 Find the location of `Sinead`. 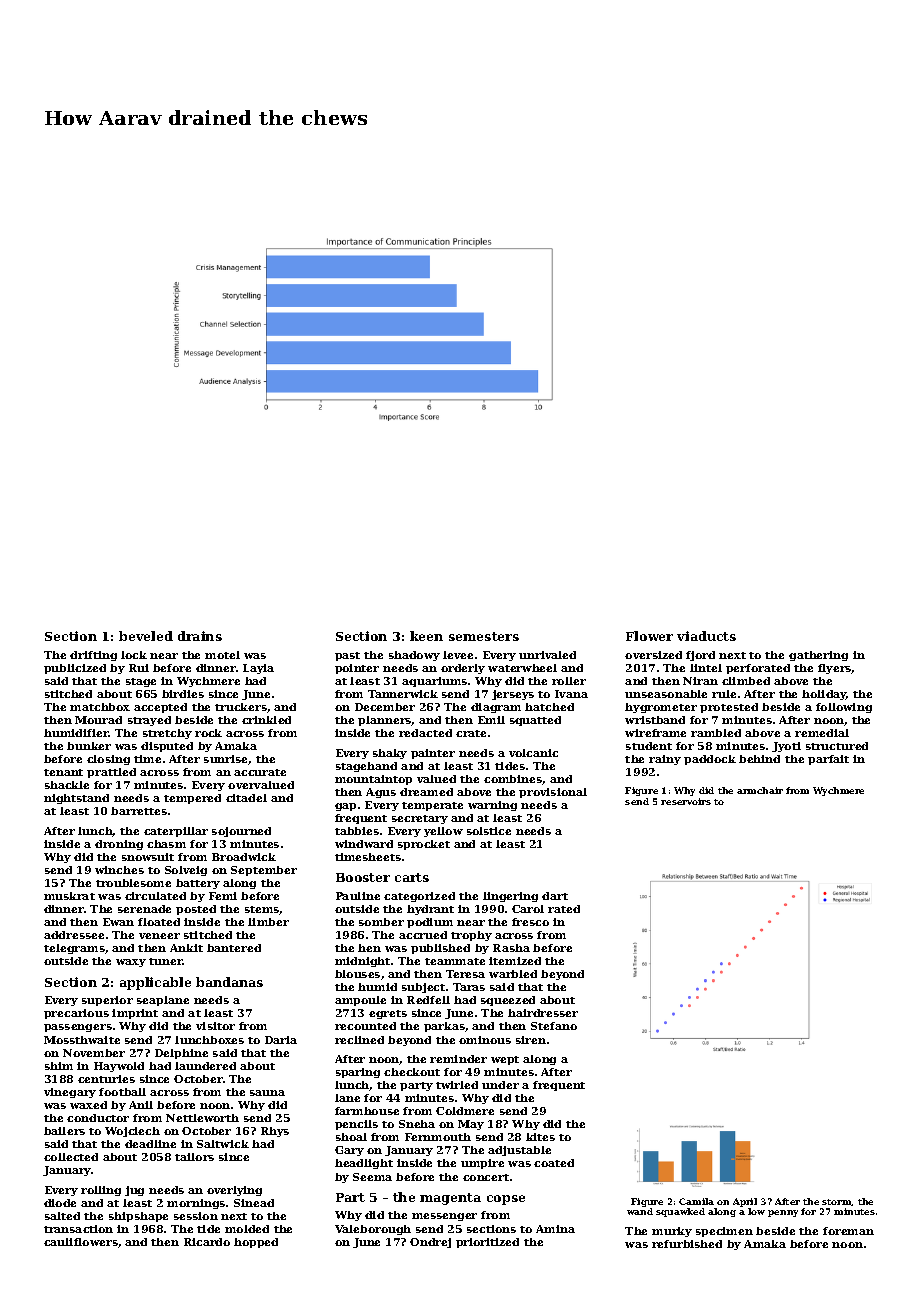

Sinead is located at coordinates (254, 1203).
